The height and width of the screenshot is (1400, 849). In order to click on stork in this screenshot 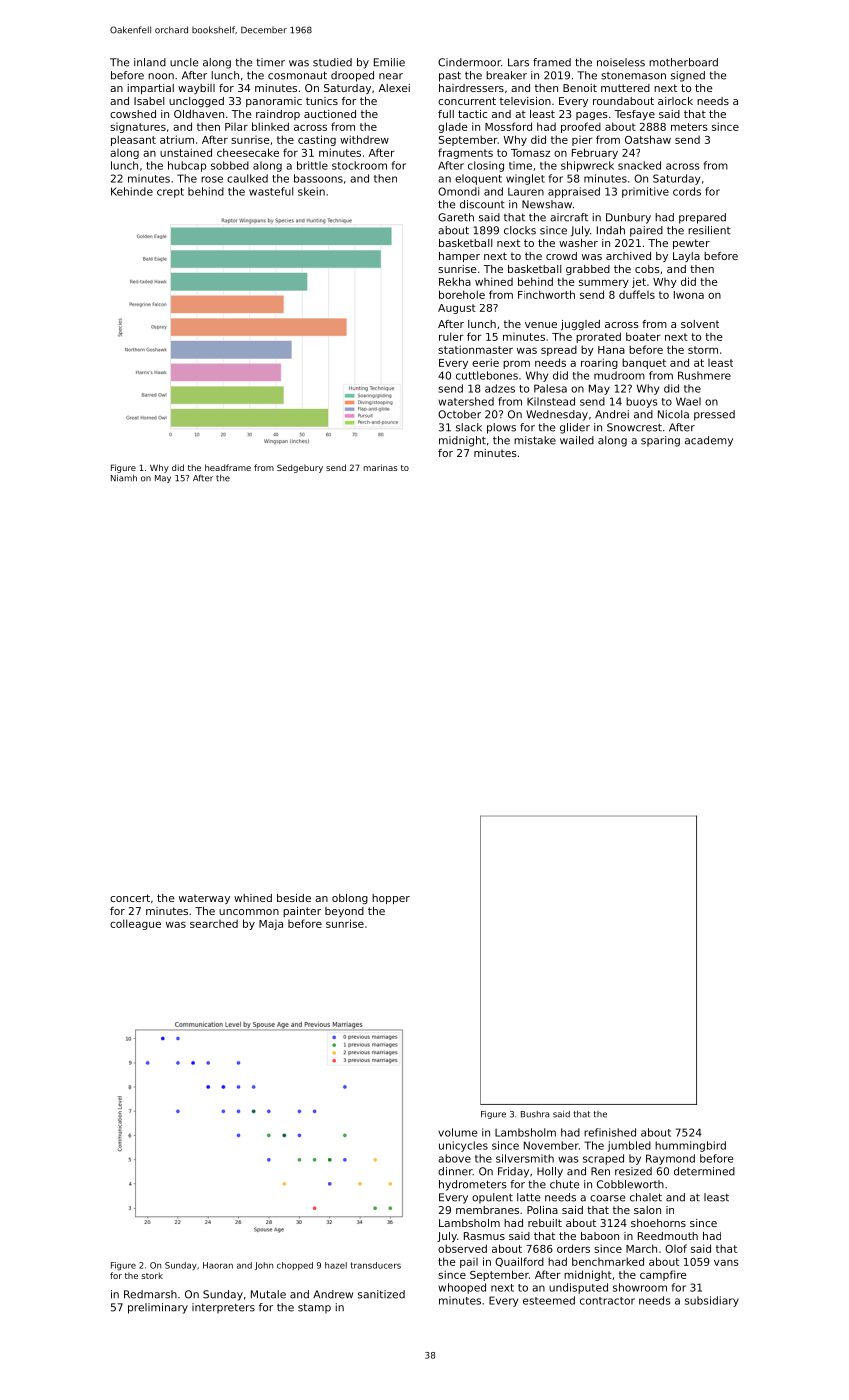, I will do `click(152, 1275)`.
